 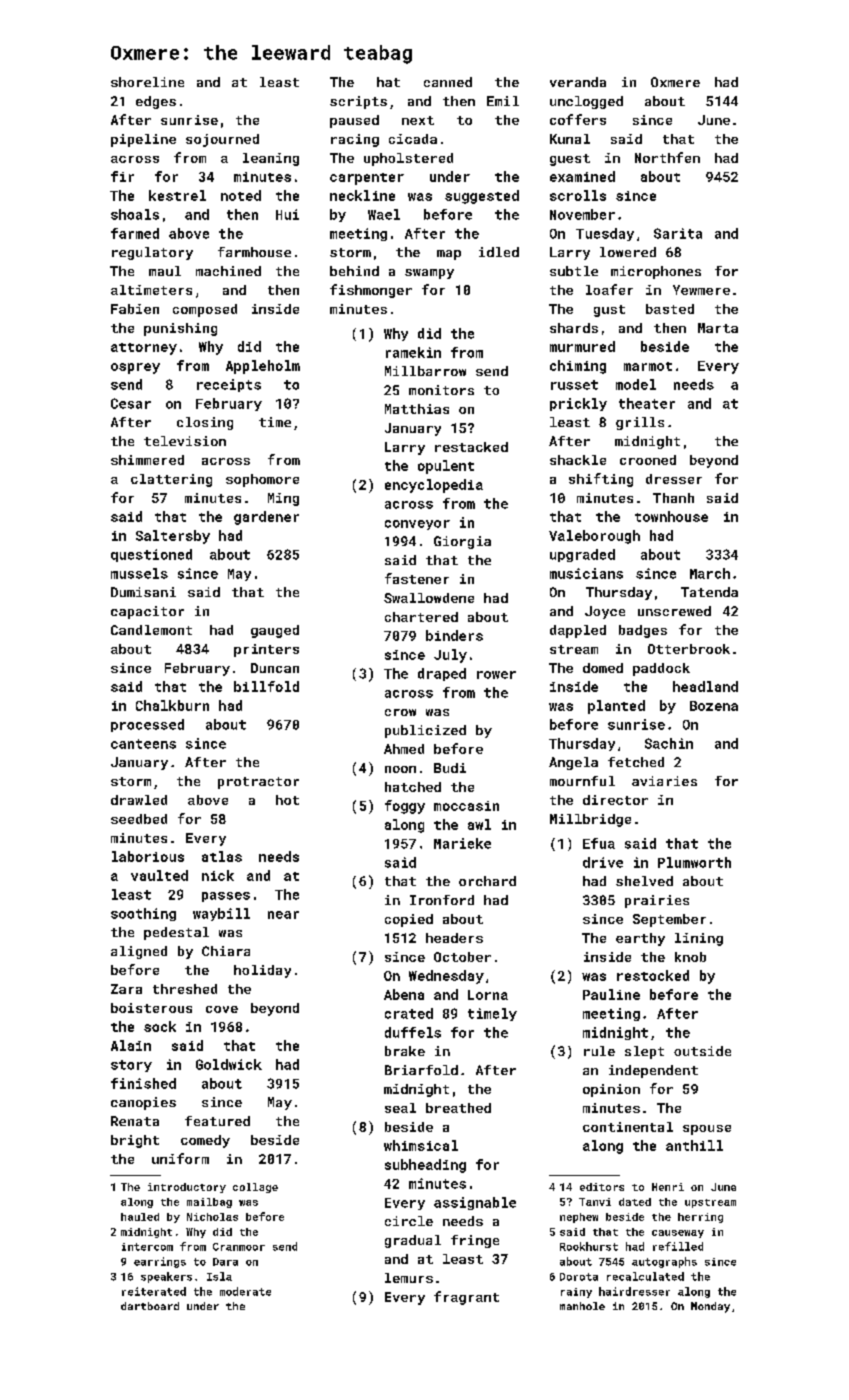 I want to click on lining, so click(x=699, y=939).
